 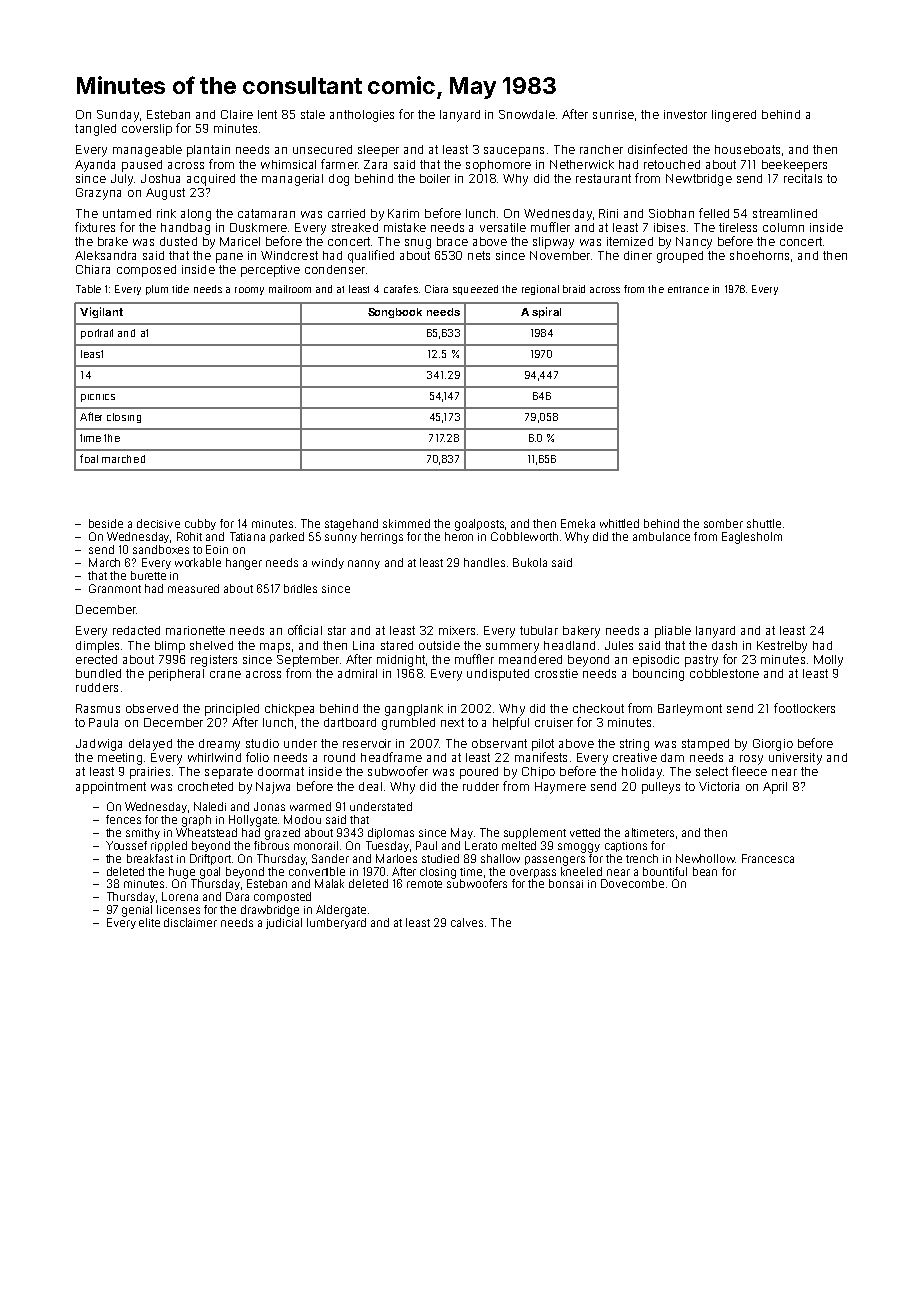 I want to click on Eoin, so click(x=217, y=549).
